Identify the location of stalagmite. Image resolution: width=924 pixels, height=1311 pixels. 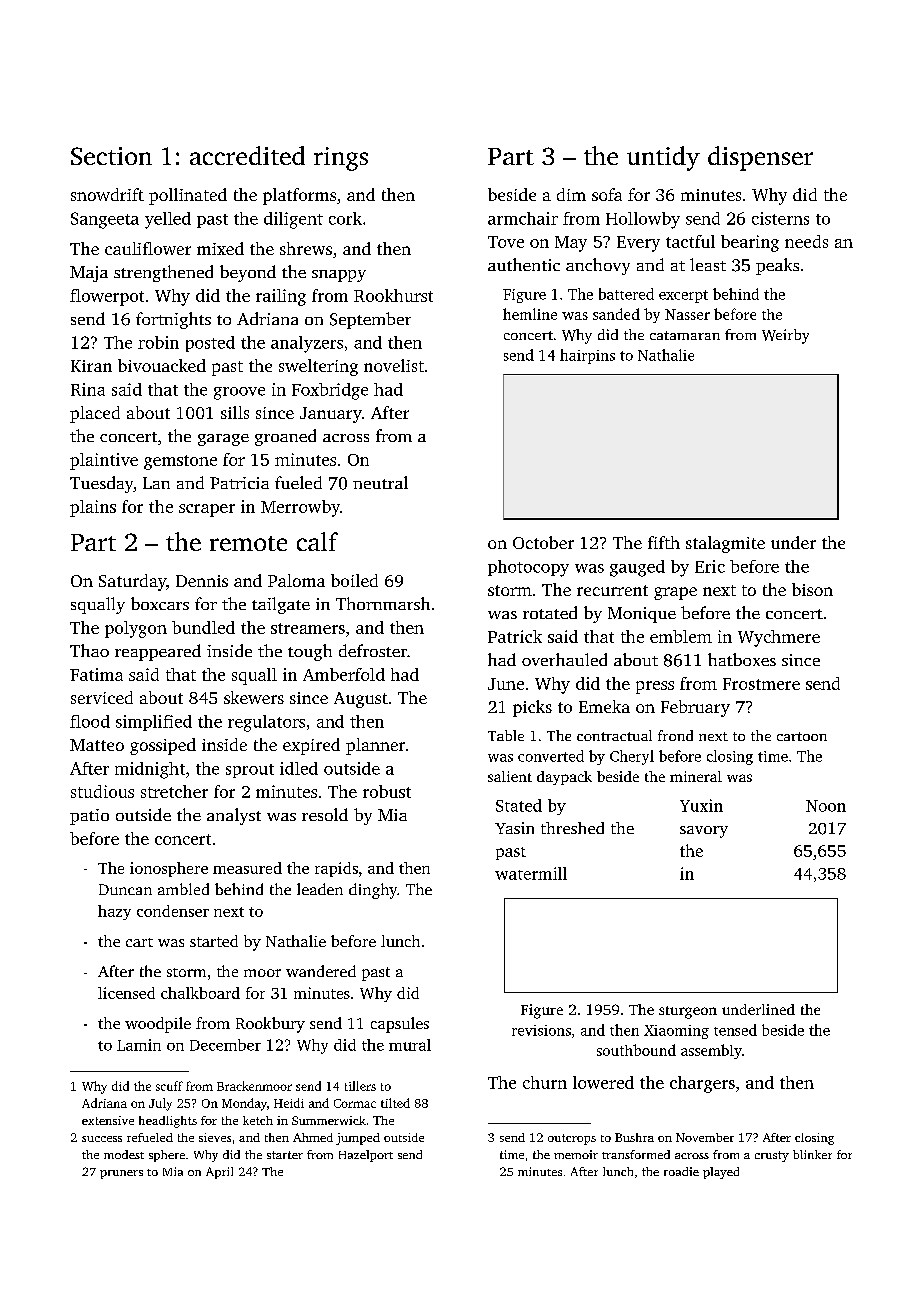
(725, 544).
